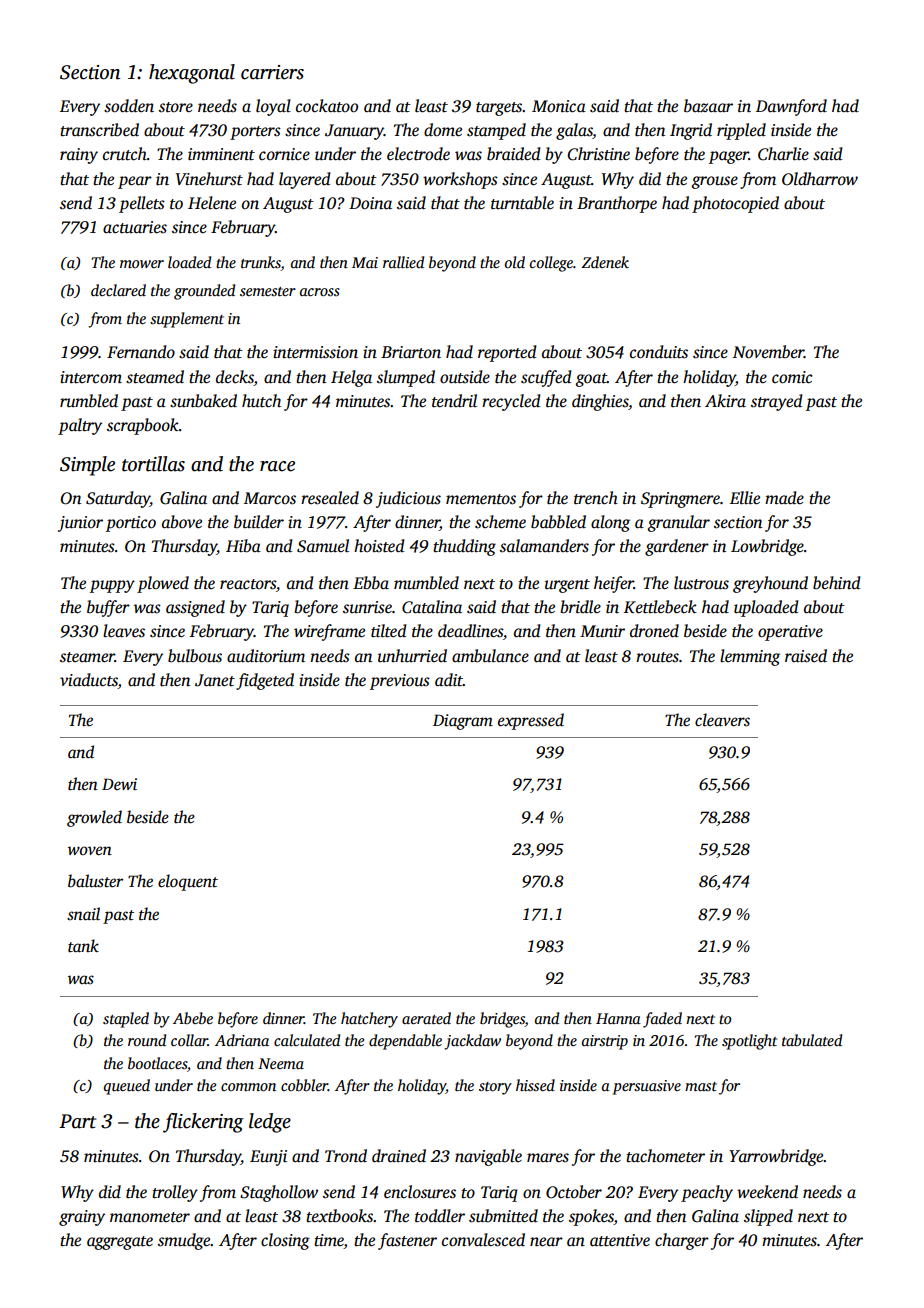 The height and width of the screenshot is (1308, 924). Describe the element at coordinates (426, 1018) in the screenshot. I see `aerated` at that location.
